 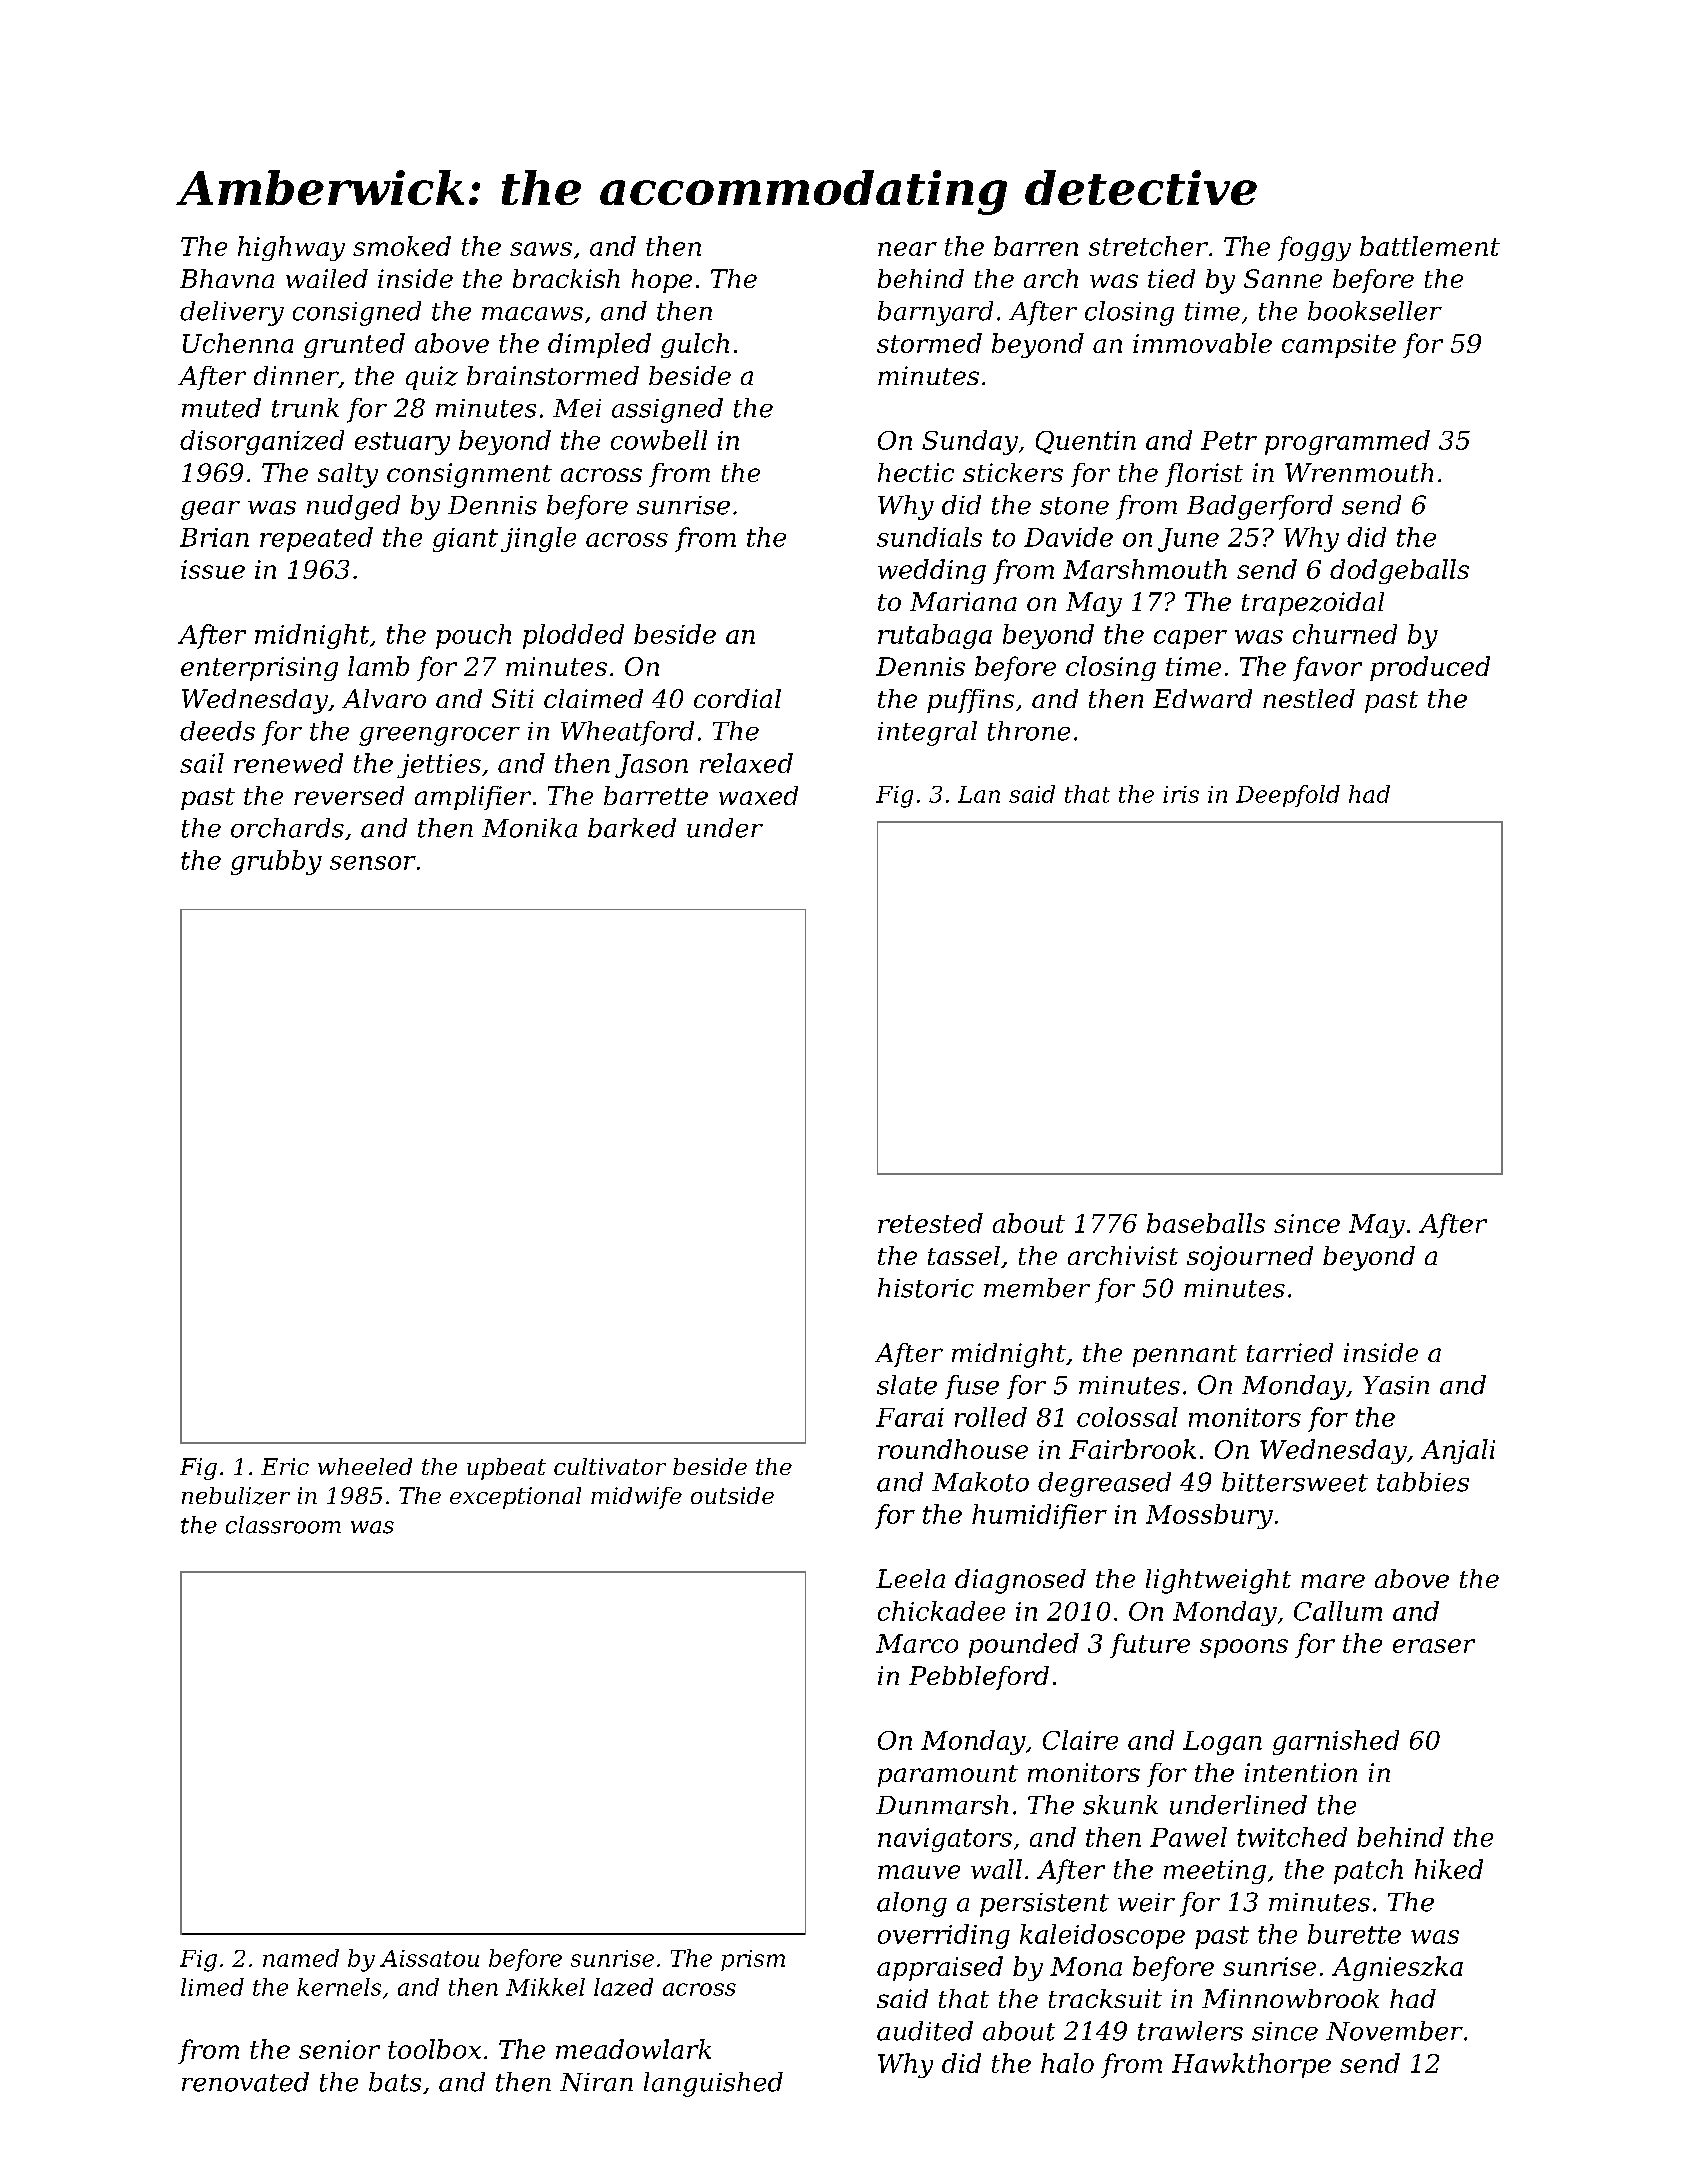 What do you see at coordinates (202, 763) in the page?
I see `sail` at bounding box center [202, 763].
